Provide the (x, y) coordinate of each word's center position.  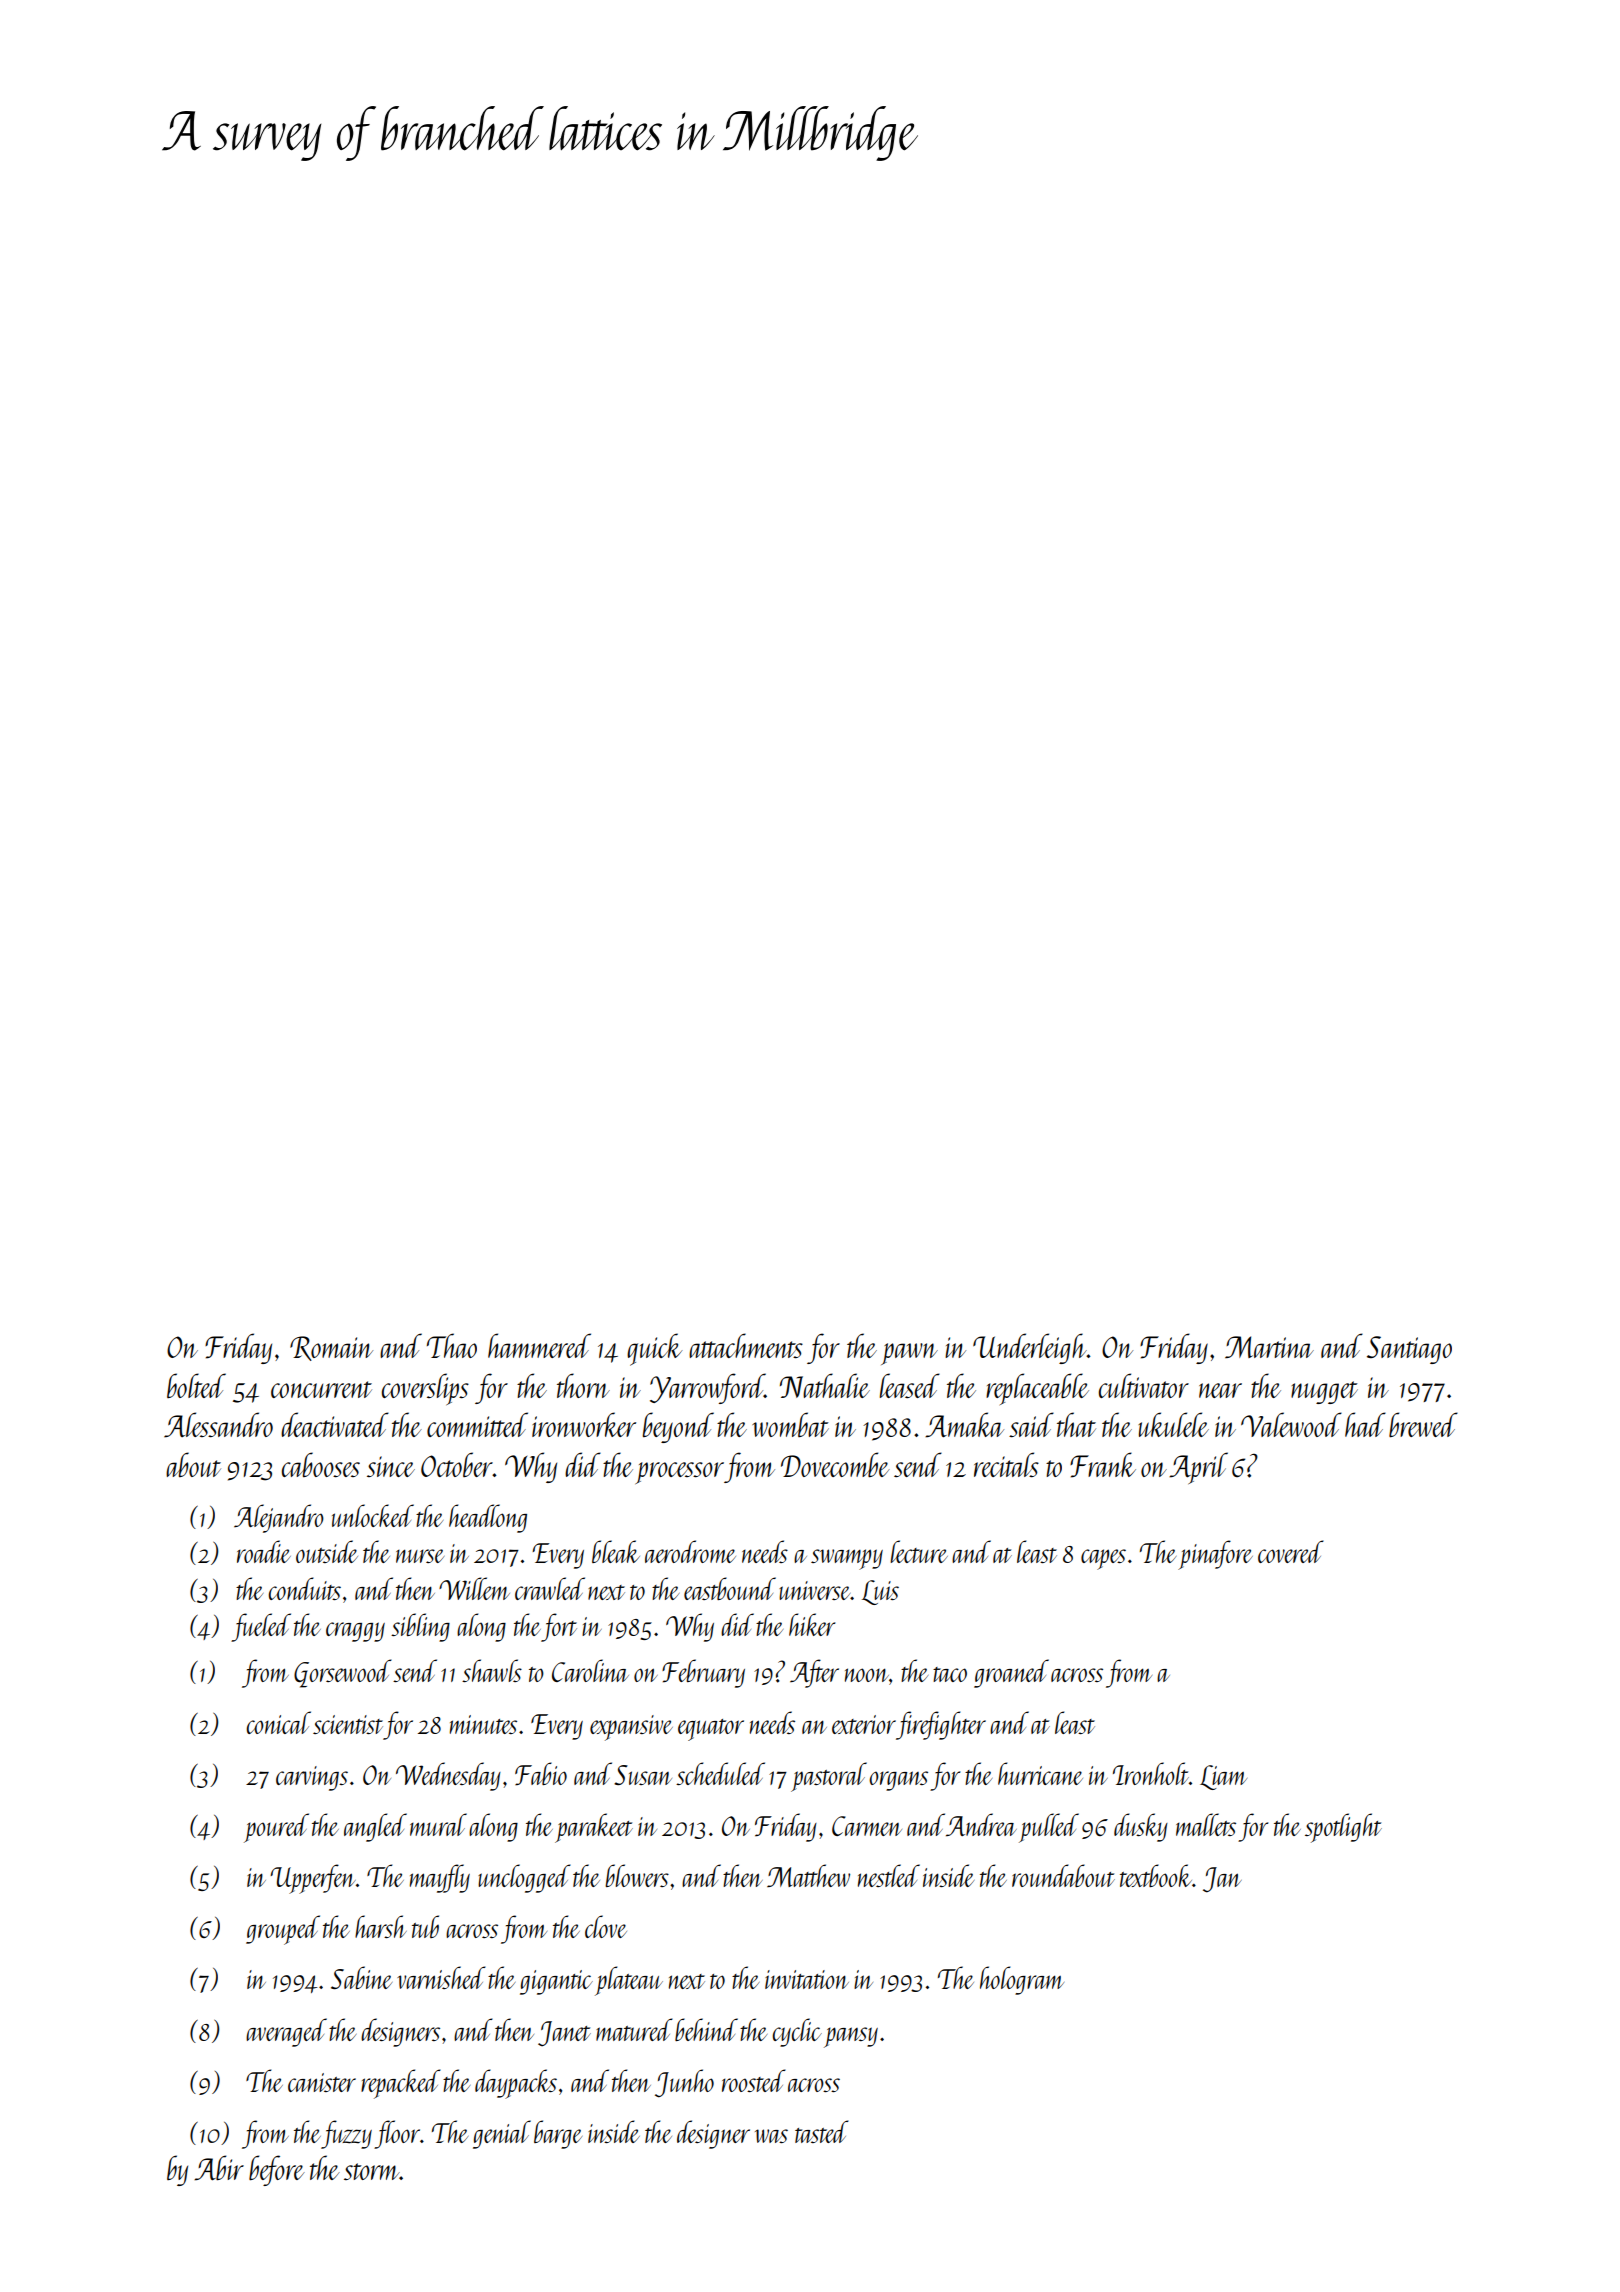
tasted (822, 2131)
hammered (539, 1345)
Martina (1269, 1347)
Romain (331, 1348)
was (771, 2136)
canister (322, 2082)
